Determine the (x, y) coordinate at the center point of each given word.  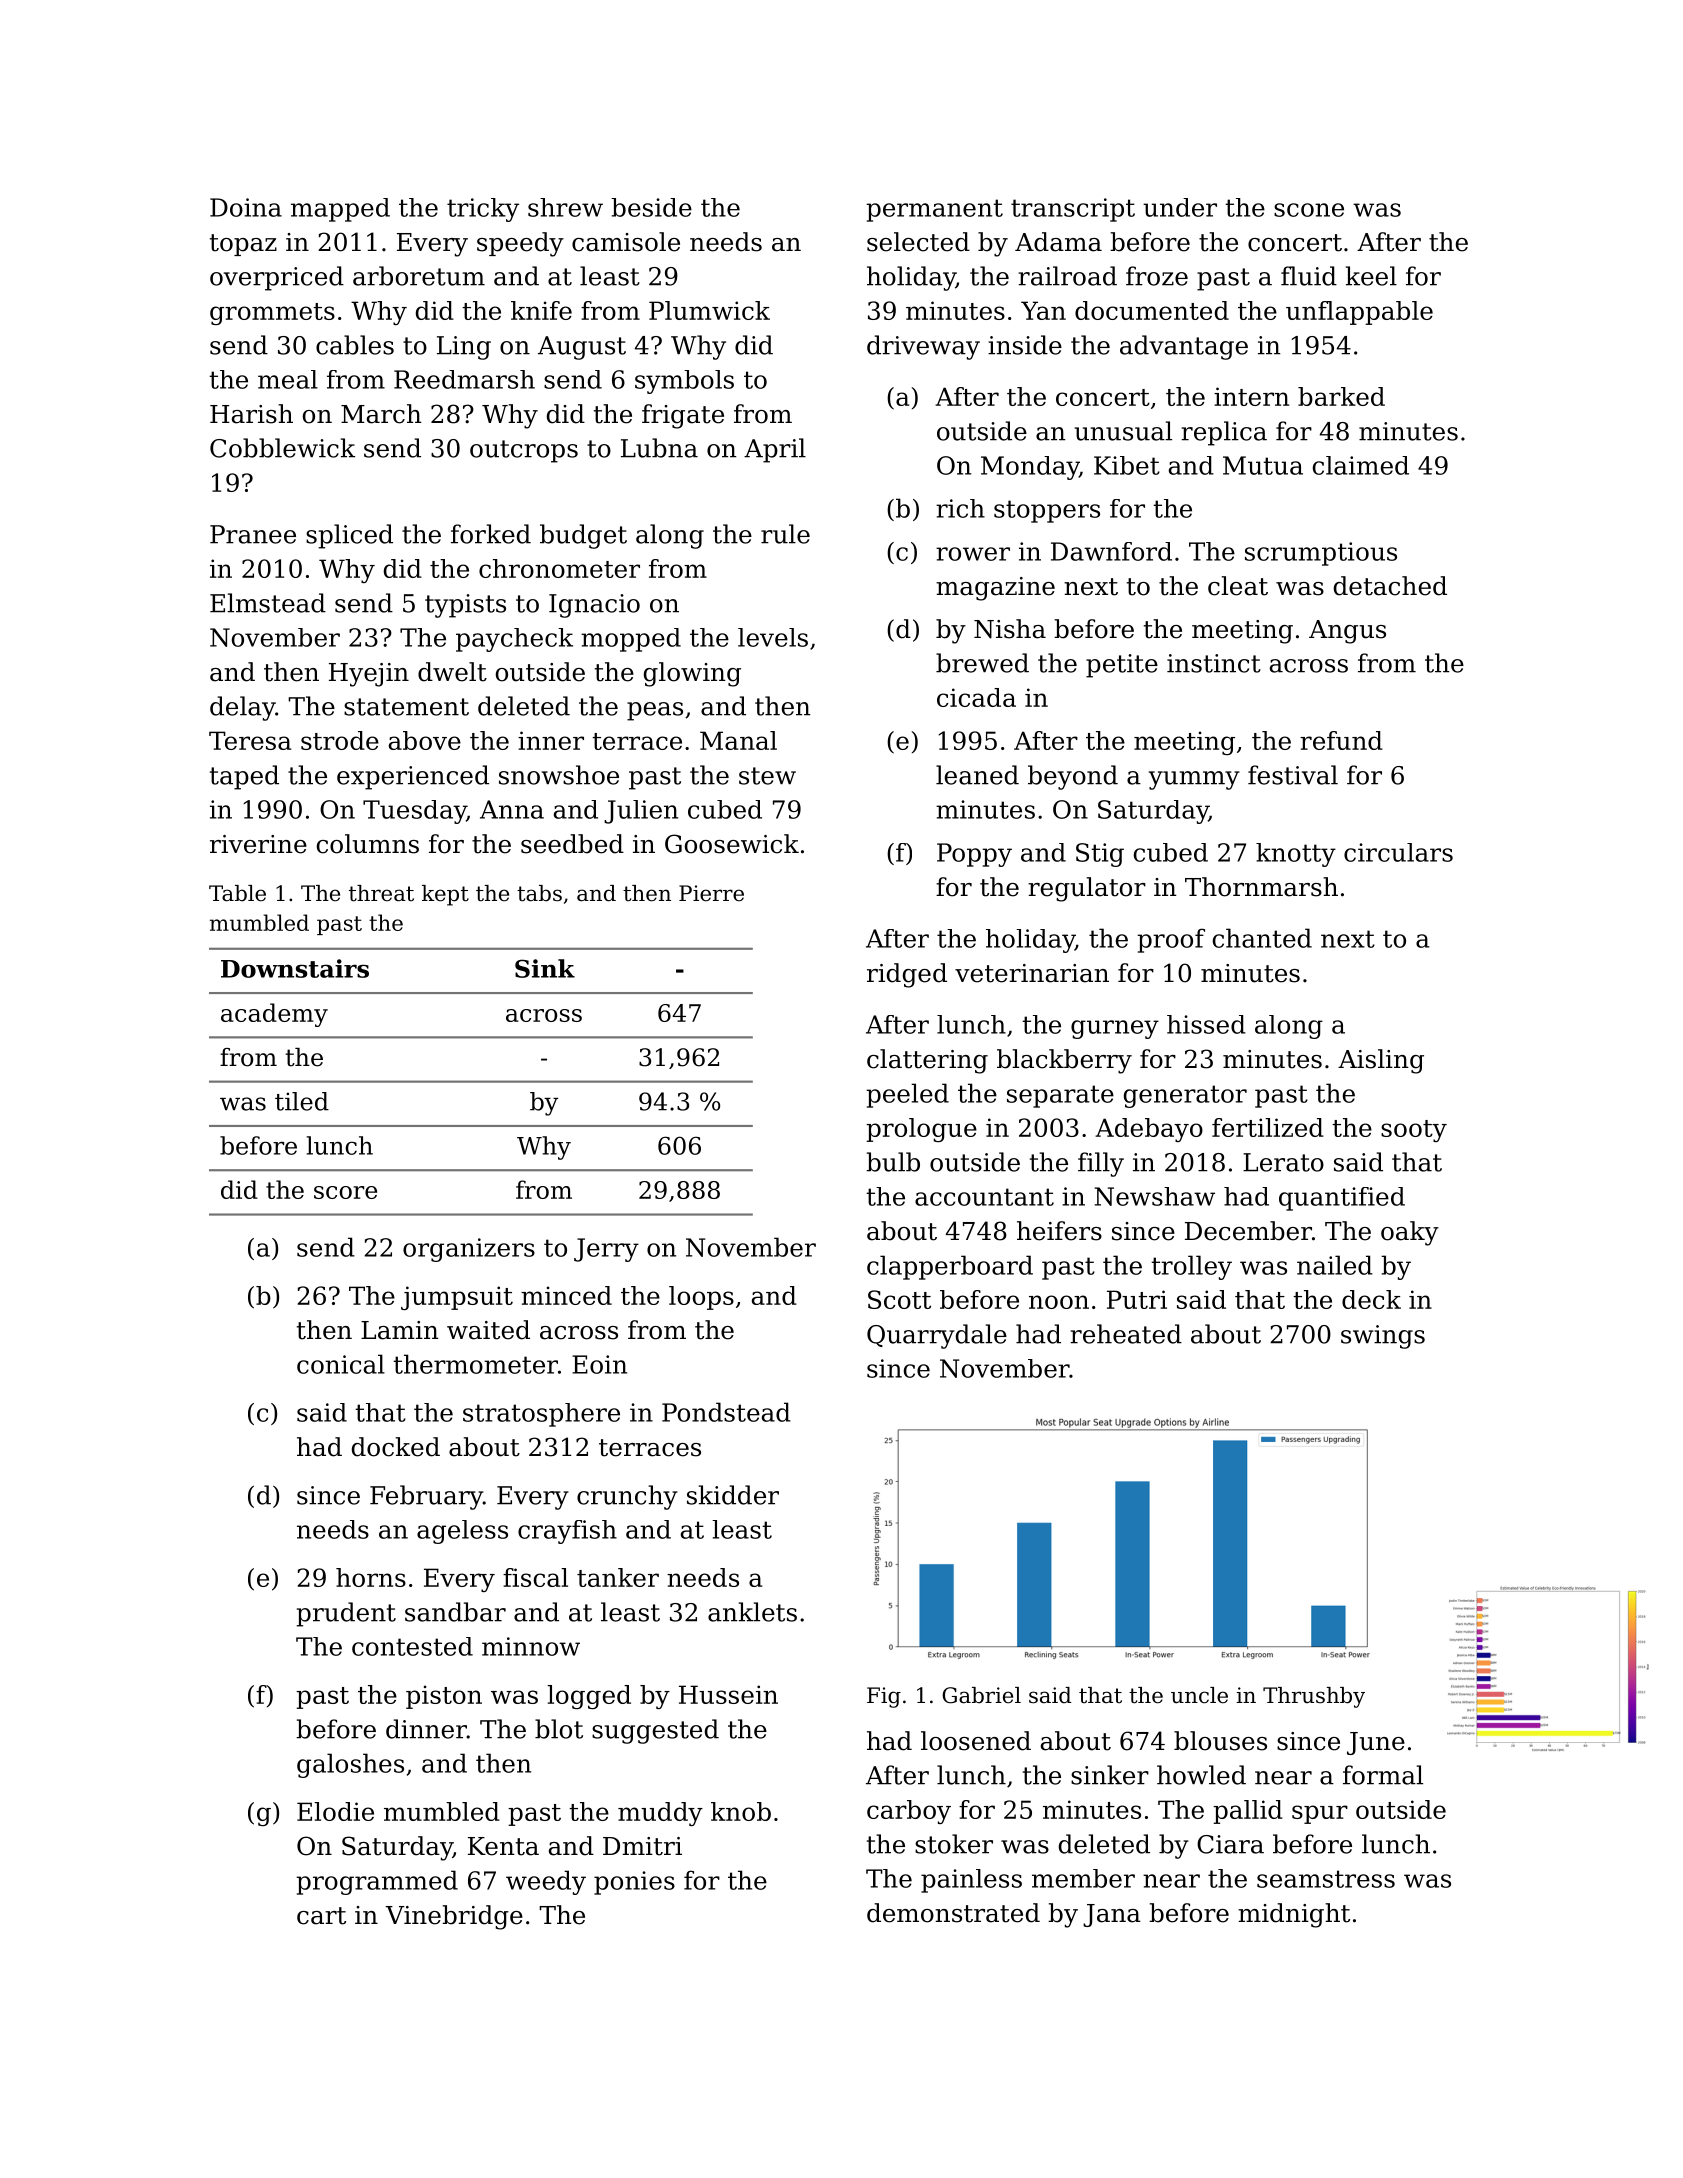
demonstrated (953, 1913)
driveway (923, 347)
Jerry (606, 1250)
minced (566, 1295)
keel (1371, 276)
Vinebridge (454, 1917)
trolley (1191, 1267)
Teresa (250, 740)
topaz (243, 245)
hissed (1206, 1024)
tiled (302, 1101)
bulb (893, 1162)
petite (1122, 666)
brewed (982, 663)
